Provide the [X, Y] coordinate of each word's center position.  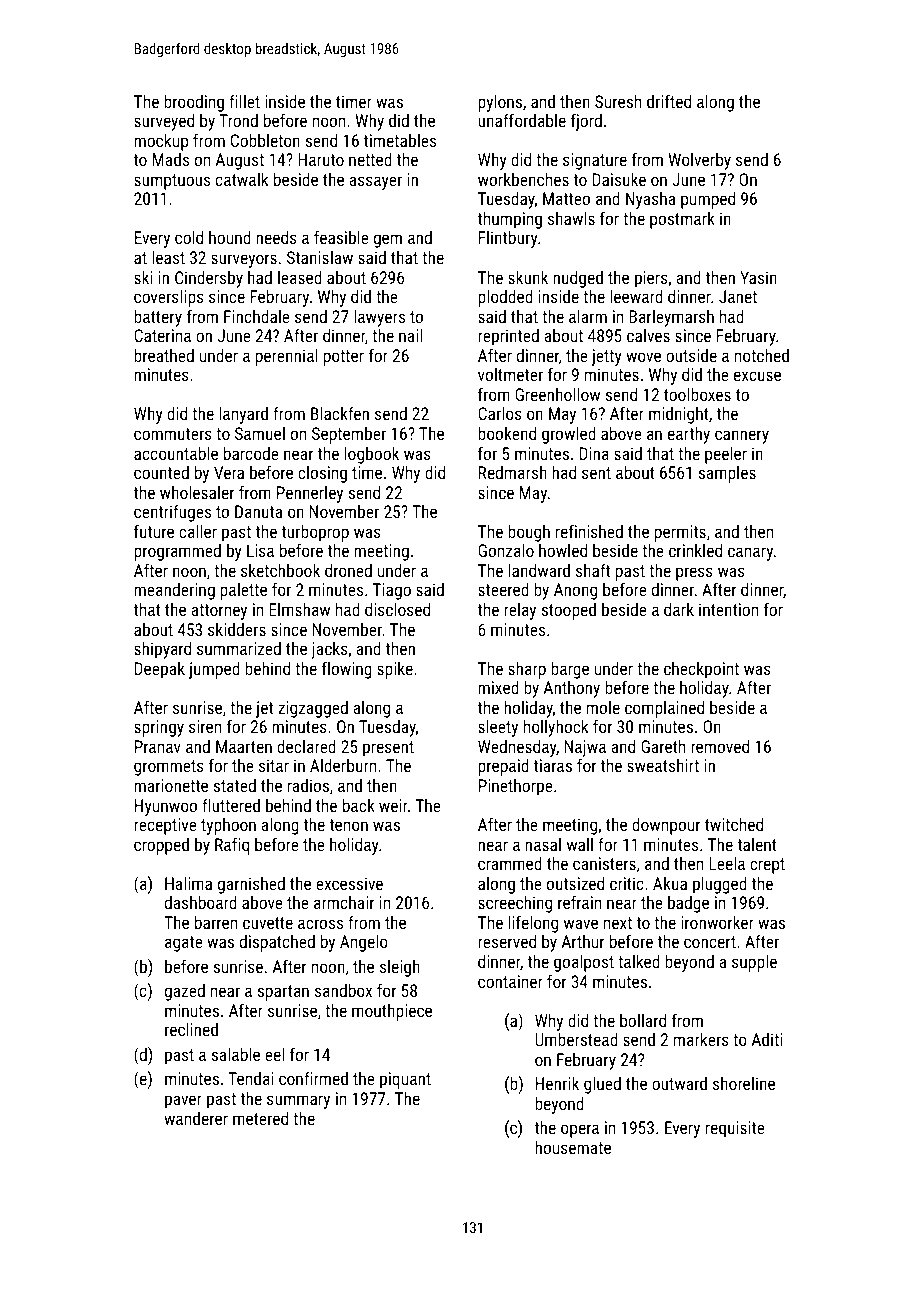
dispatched [277, 943]
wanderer [196, 1118]
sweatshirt [663, 765]
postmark [682, 220]
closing [322, 474]
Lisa [260, 550]
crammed [510, 863]
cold [189, 237]
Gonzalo [506, 550]
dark [679, 609]
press [694, 574]
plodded [505, 298]
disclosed [397, 609]
